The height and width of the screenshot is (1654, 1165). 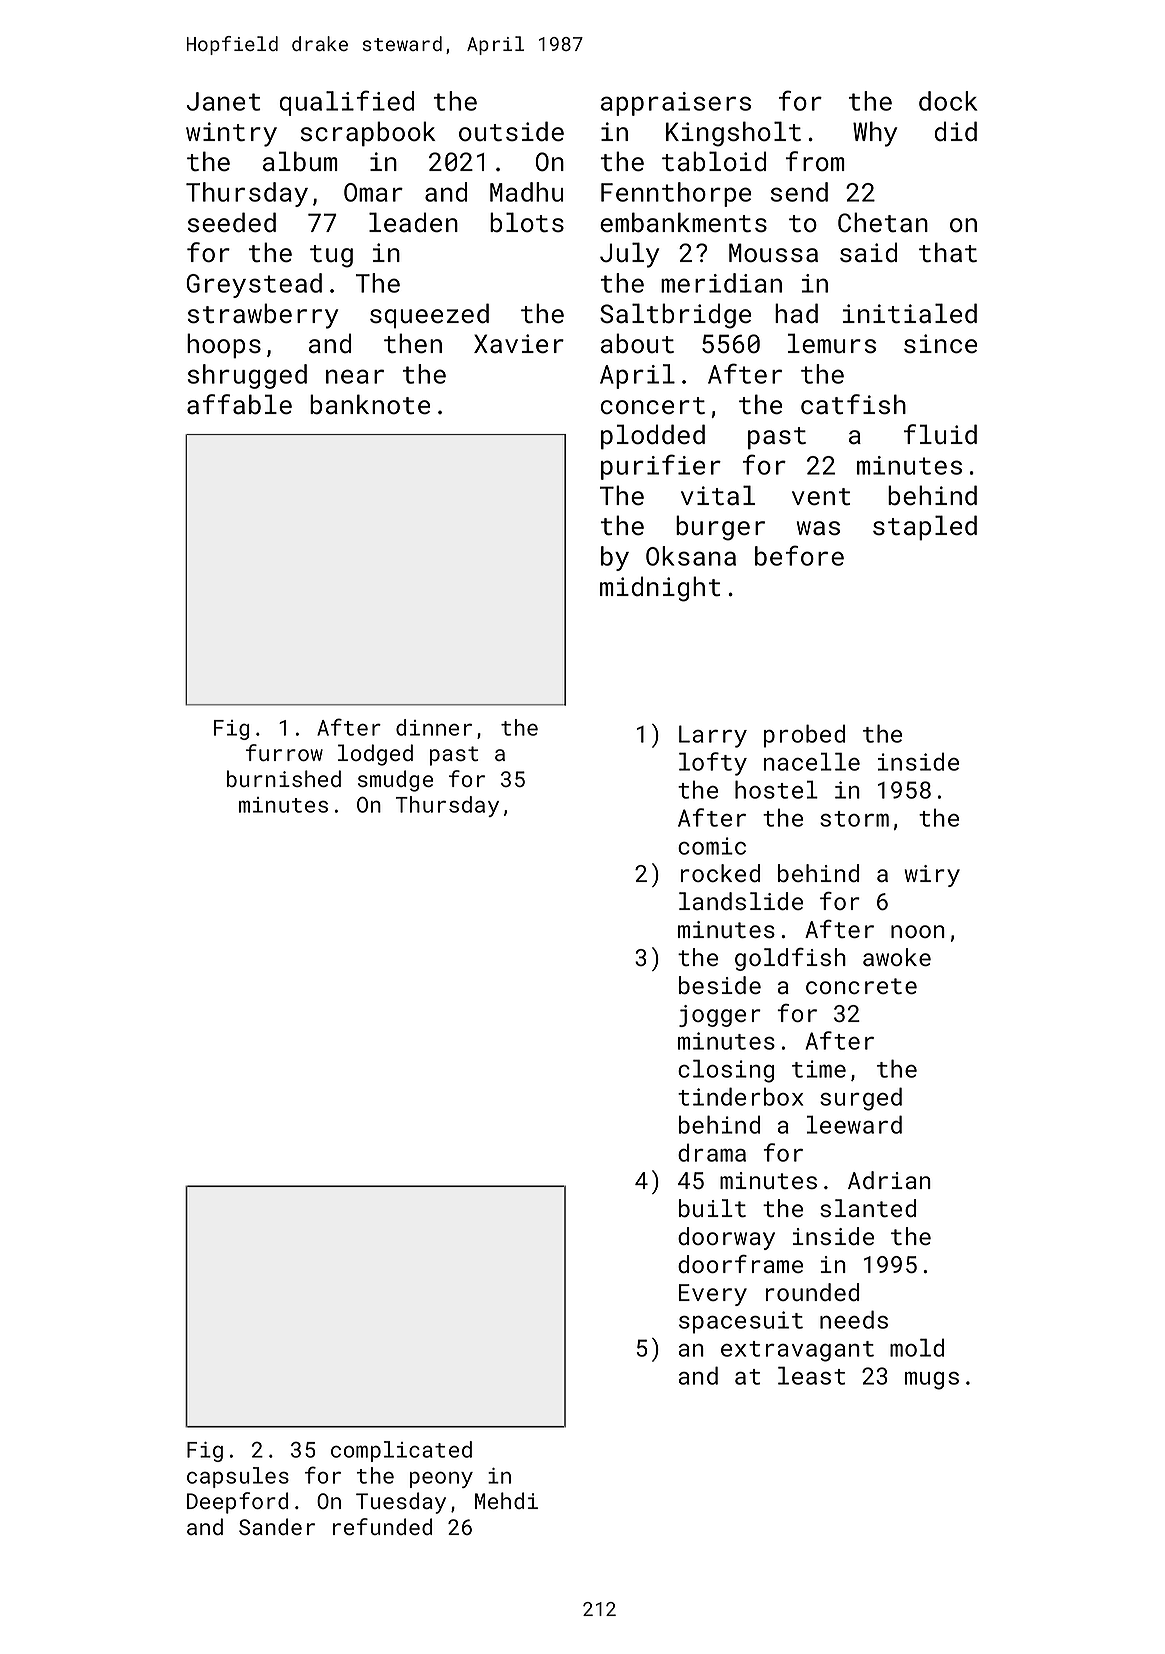 I want to click on capsules, so click(x=238, y=1477).
